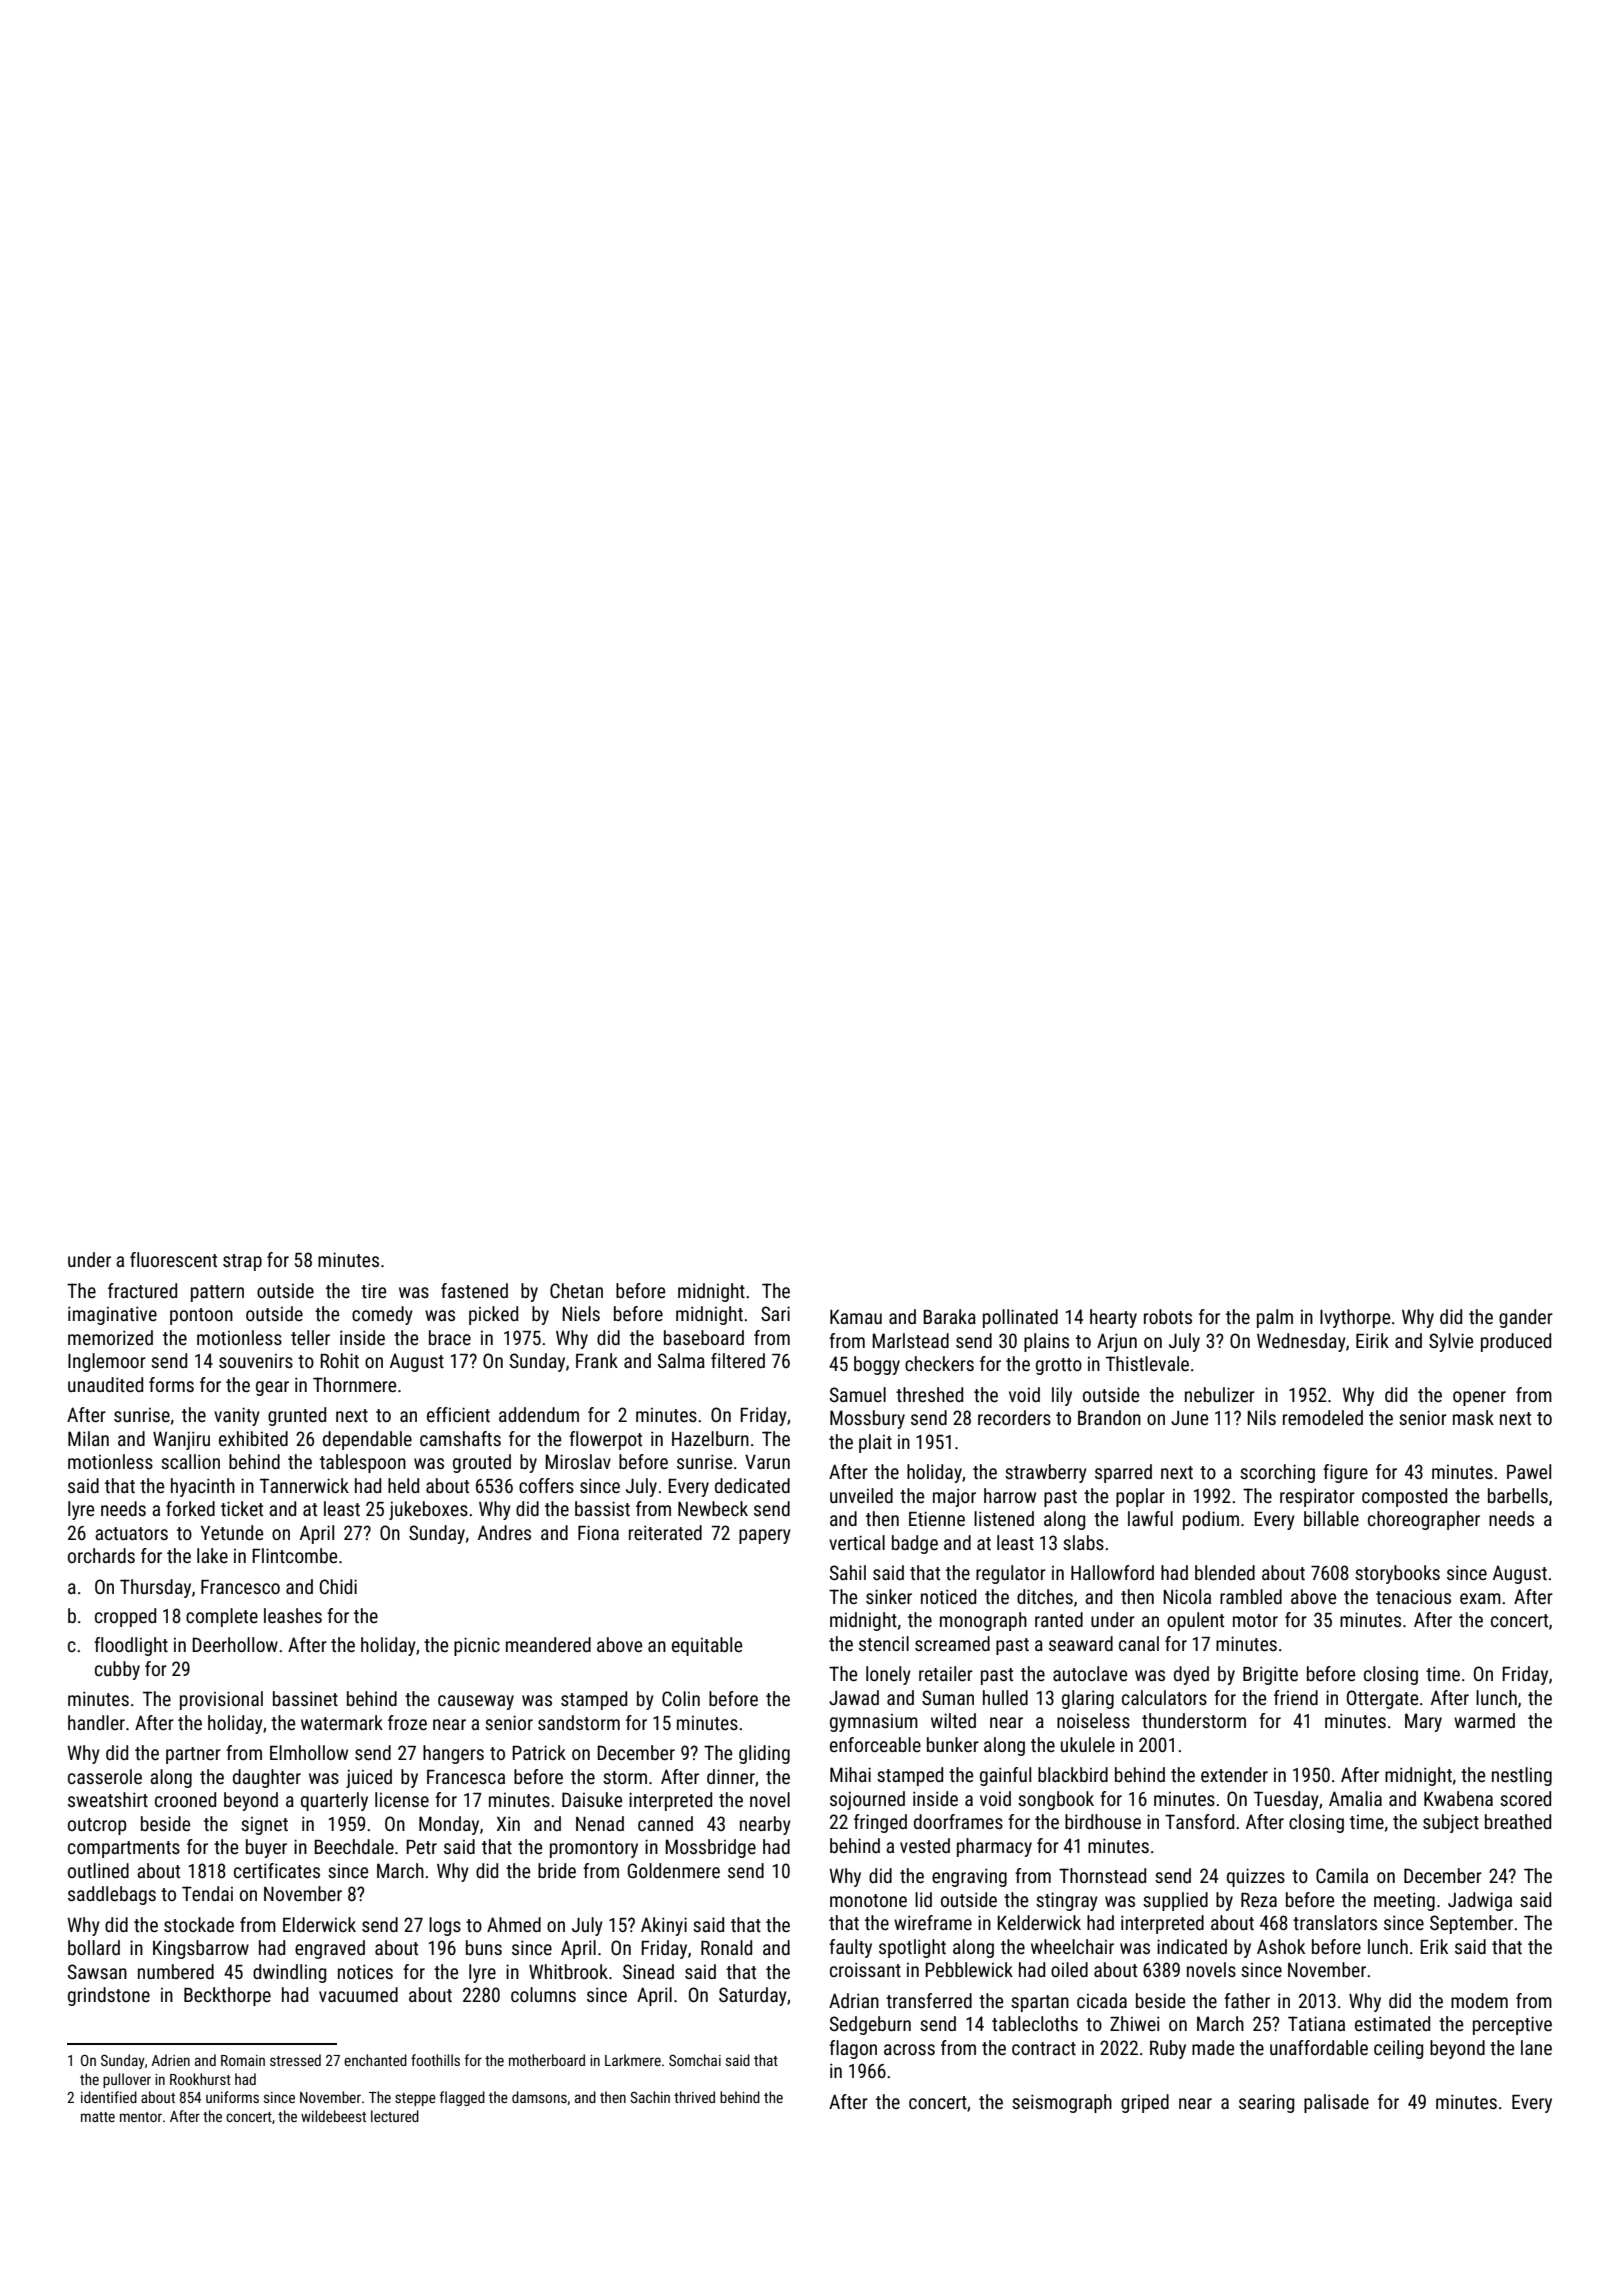 The image size is (1620, 2292). What do you see at coordinates (764, 1754) in the screenshot?
I see `gliding` at bounding box center [764, 1754].
